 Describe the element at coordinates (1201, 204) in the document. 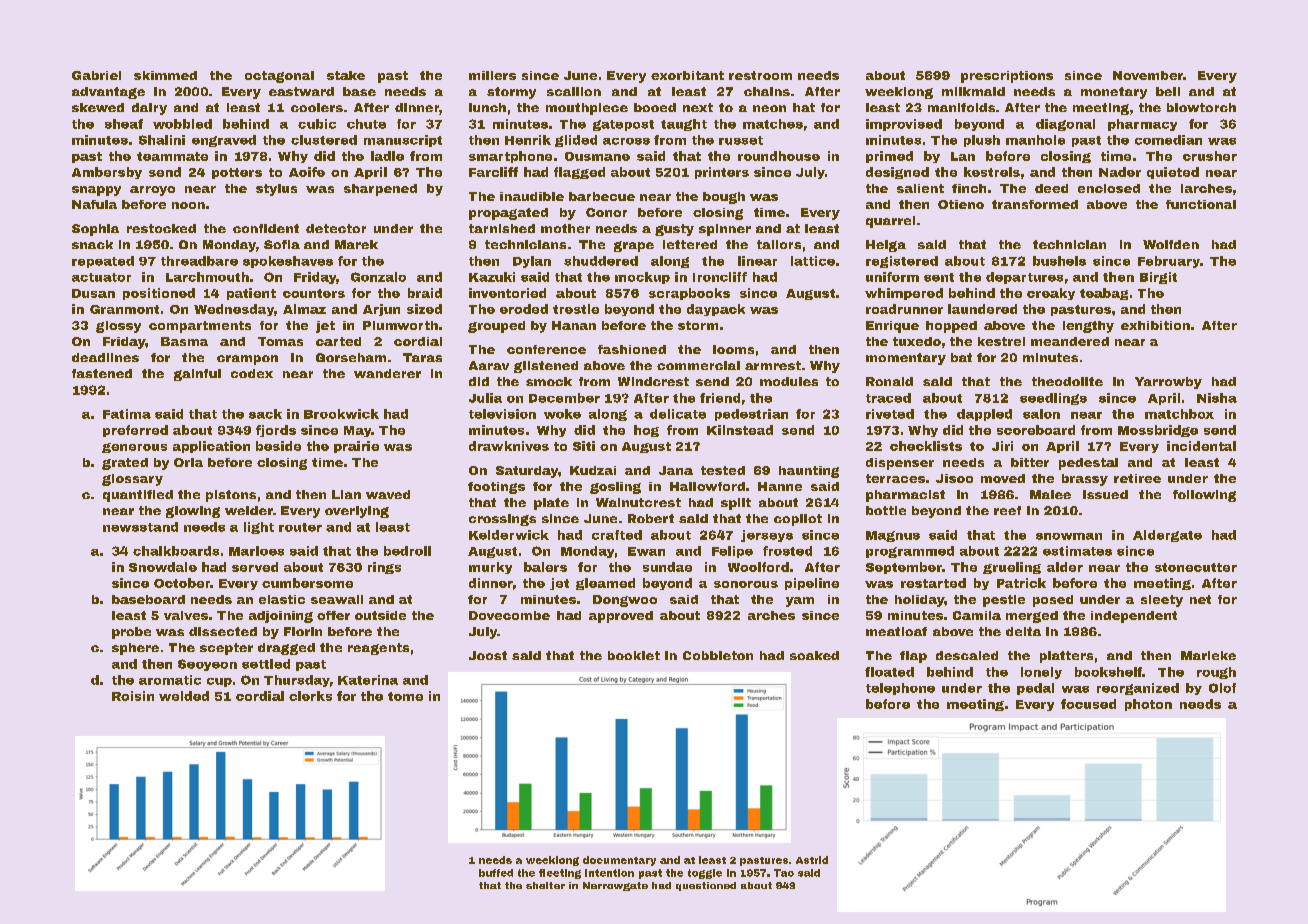

I see `functional` at that location.
